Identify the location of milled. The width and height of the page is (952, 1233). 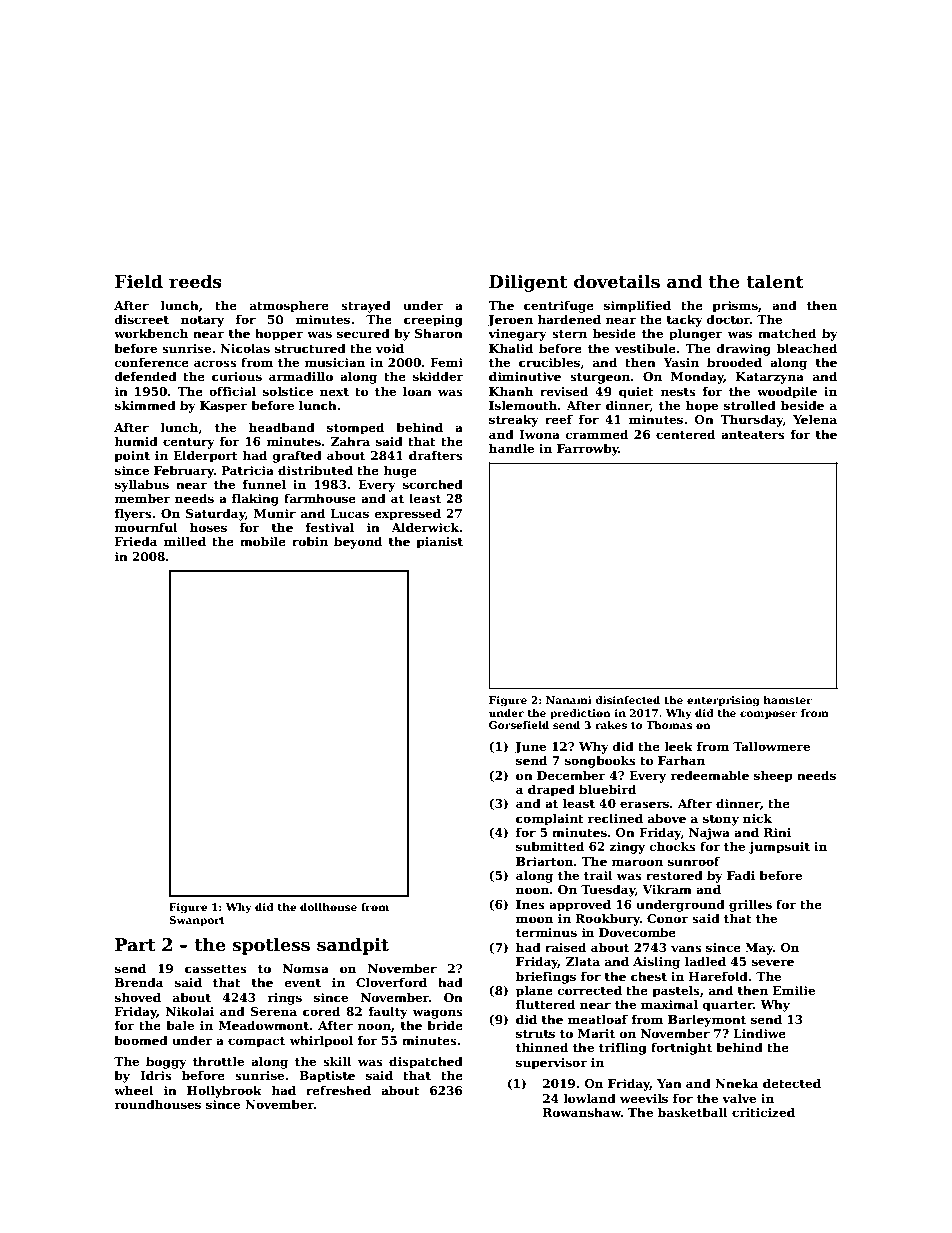
(185, 541).
